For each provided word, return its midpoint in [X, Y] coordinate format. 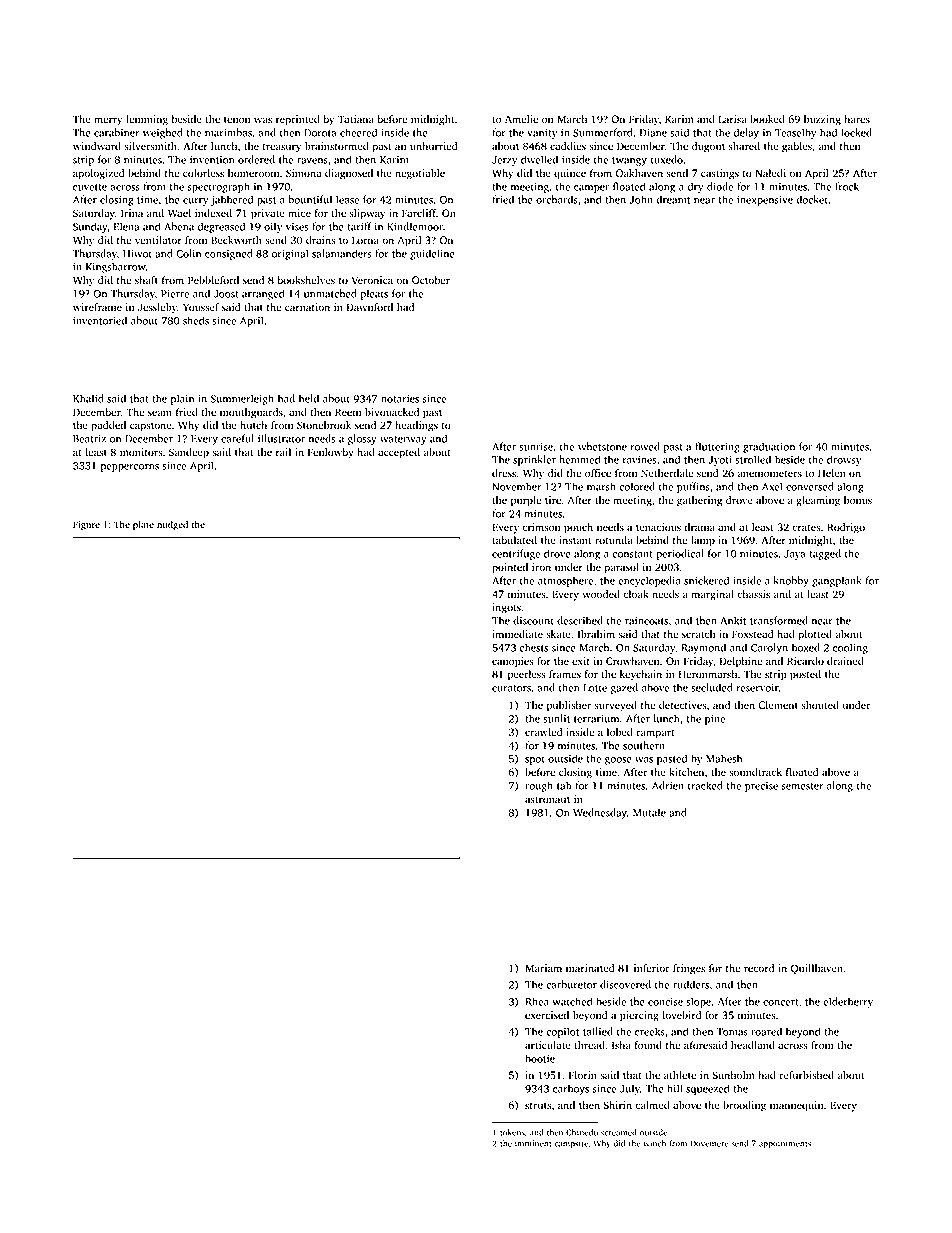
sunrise [536, 447]
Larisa [732, 119]
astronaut [547, 800]
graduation [769, 447]
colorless [203, 173]
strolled [753, 459]
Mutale [649, 812]
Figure [86, 525]
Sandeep [189, 453]
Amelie [521, 119]
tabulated [514, 540]
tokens [512, 1132]
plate [143, 525]
